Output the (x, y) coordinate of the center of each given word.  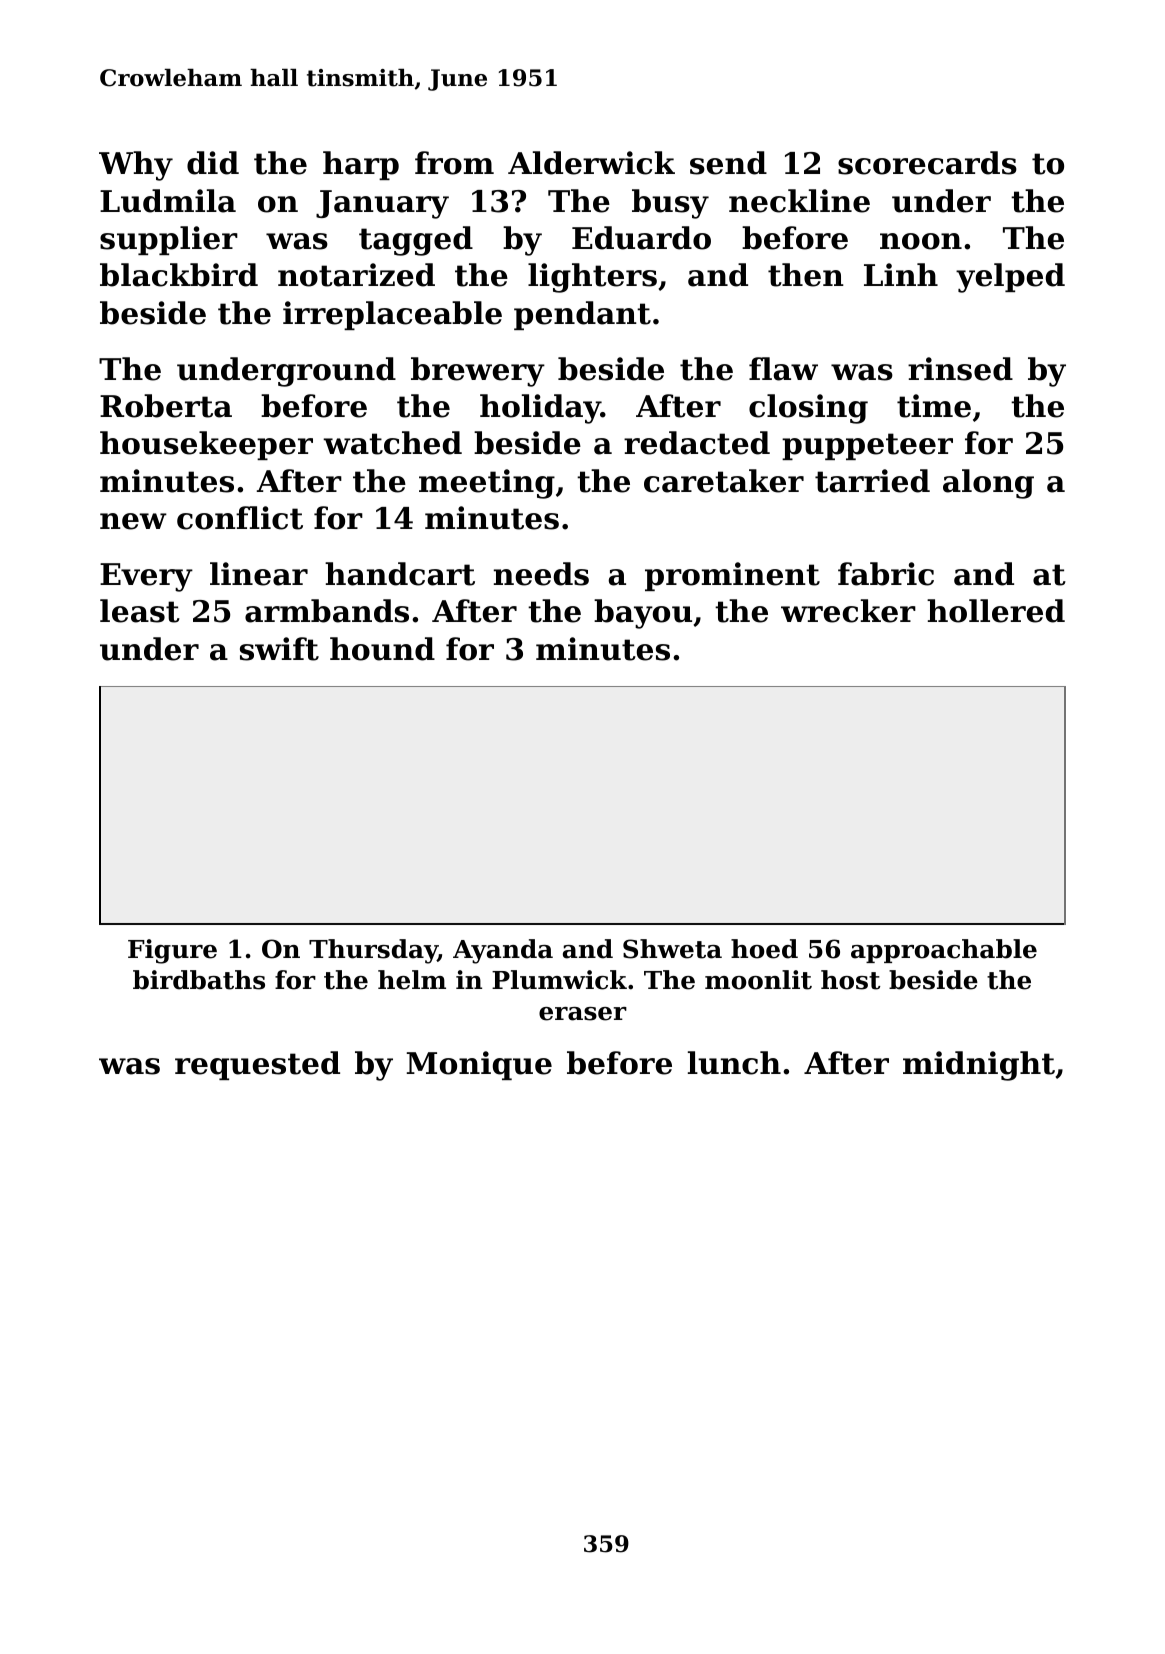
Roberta (166, 406)
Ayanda (503, 951)
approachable (944, 951)
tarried (872, 481)
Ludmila (168, 201)
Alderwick (591, 163)
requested (257, 1065)
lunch (734, 1063)
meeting (487, 484)
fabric (886, 574)
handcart (400, 574)
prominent (732, 576)
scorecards (927, 163)
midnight (979, 1066)
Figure (172, 951)
